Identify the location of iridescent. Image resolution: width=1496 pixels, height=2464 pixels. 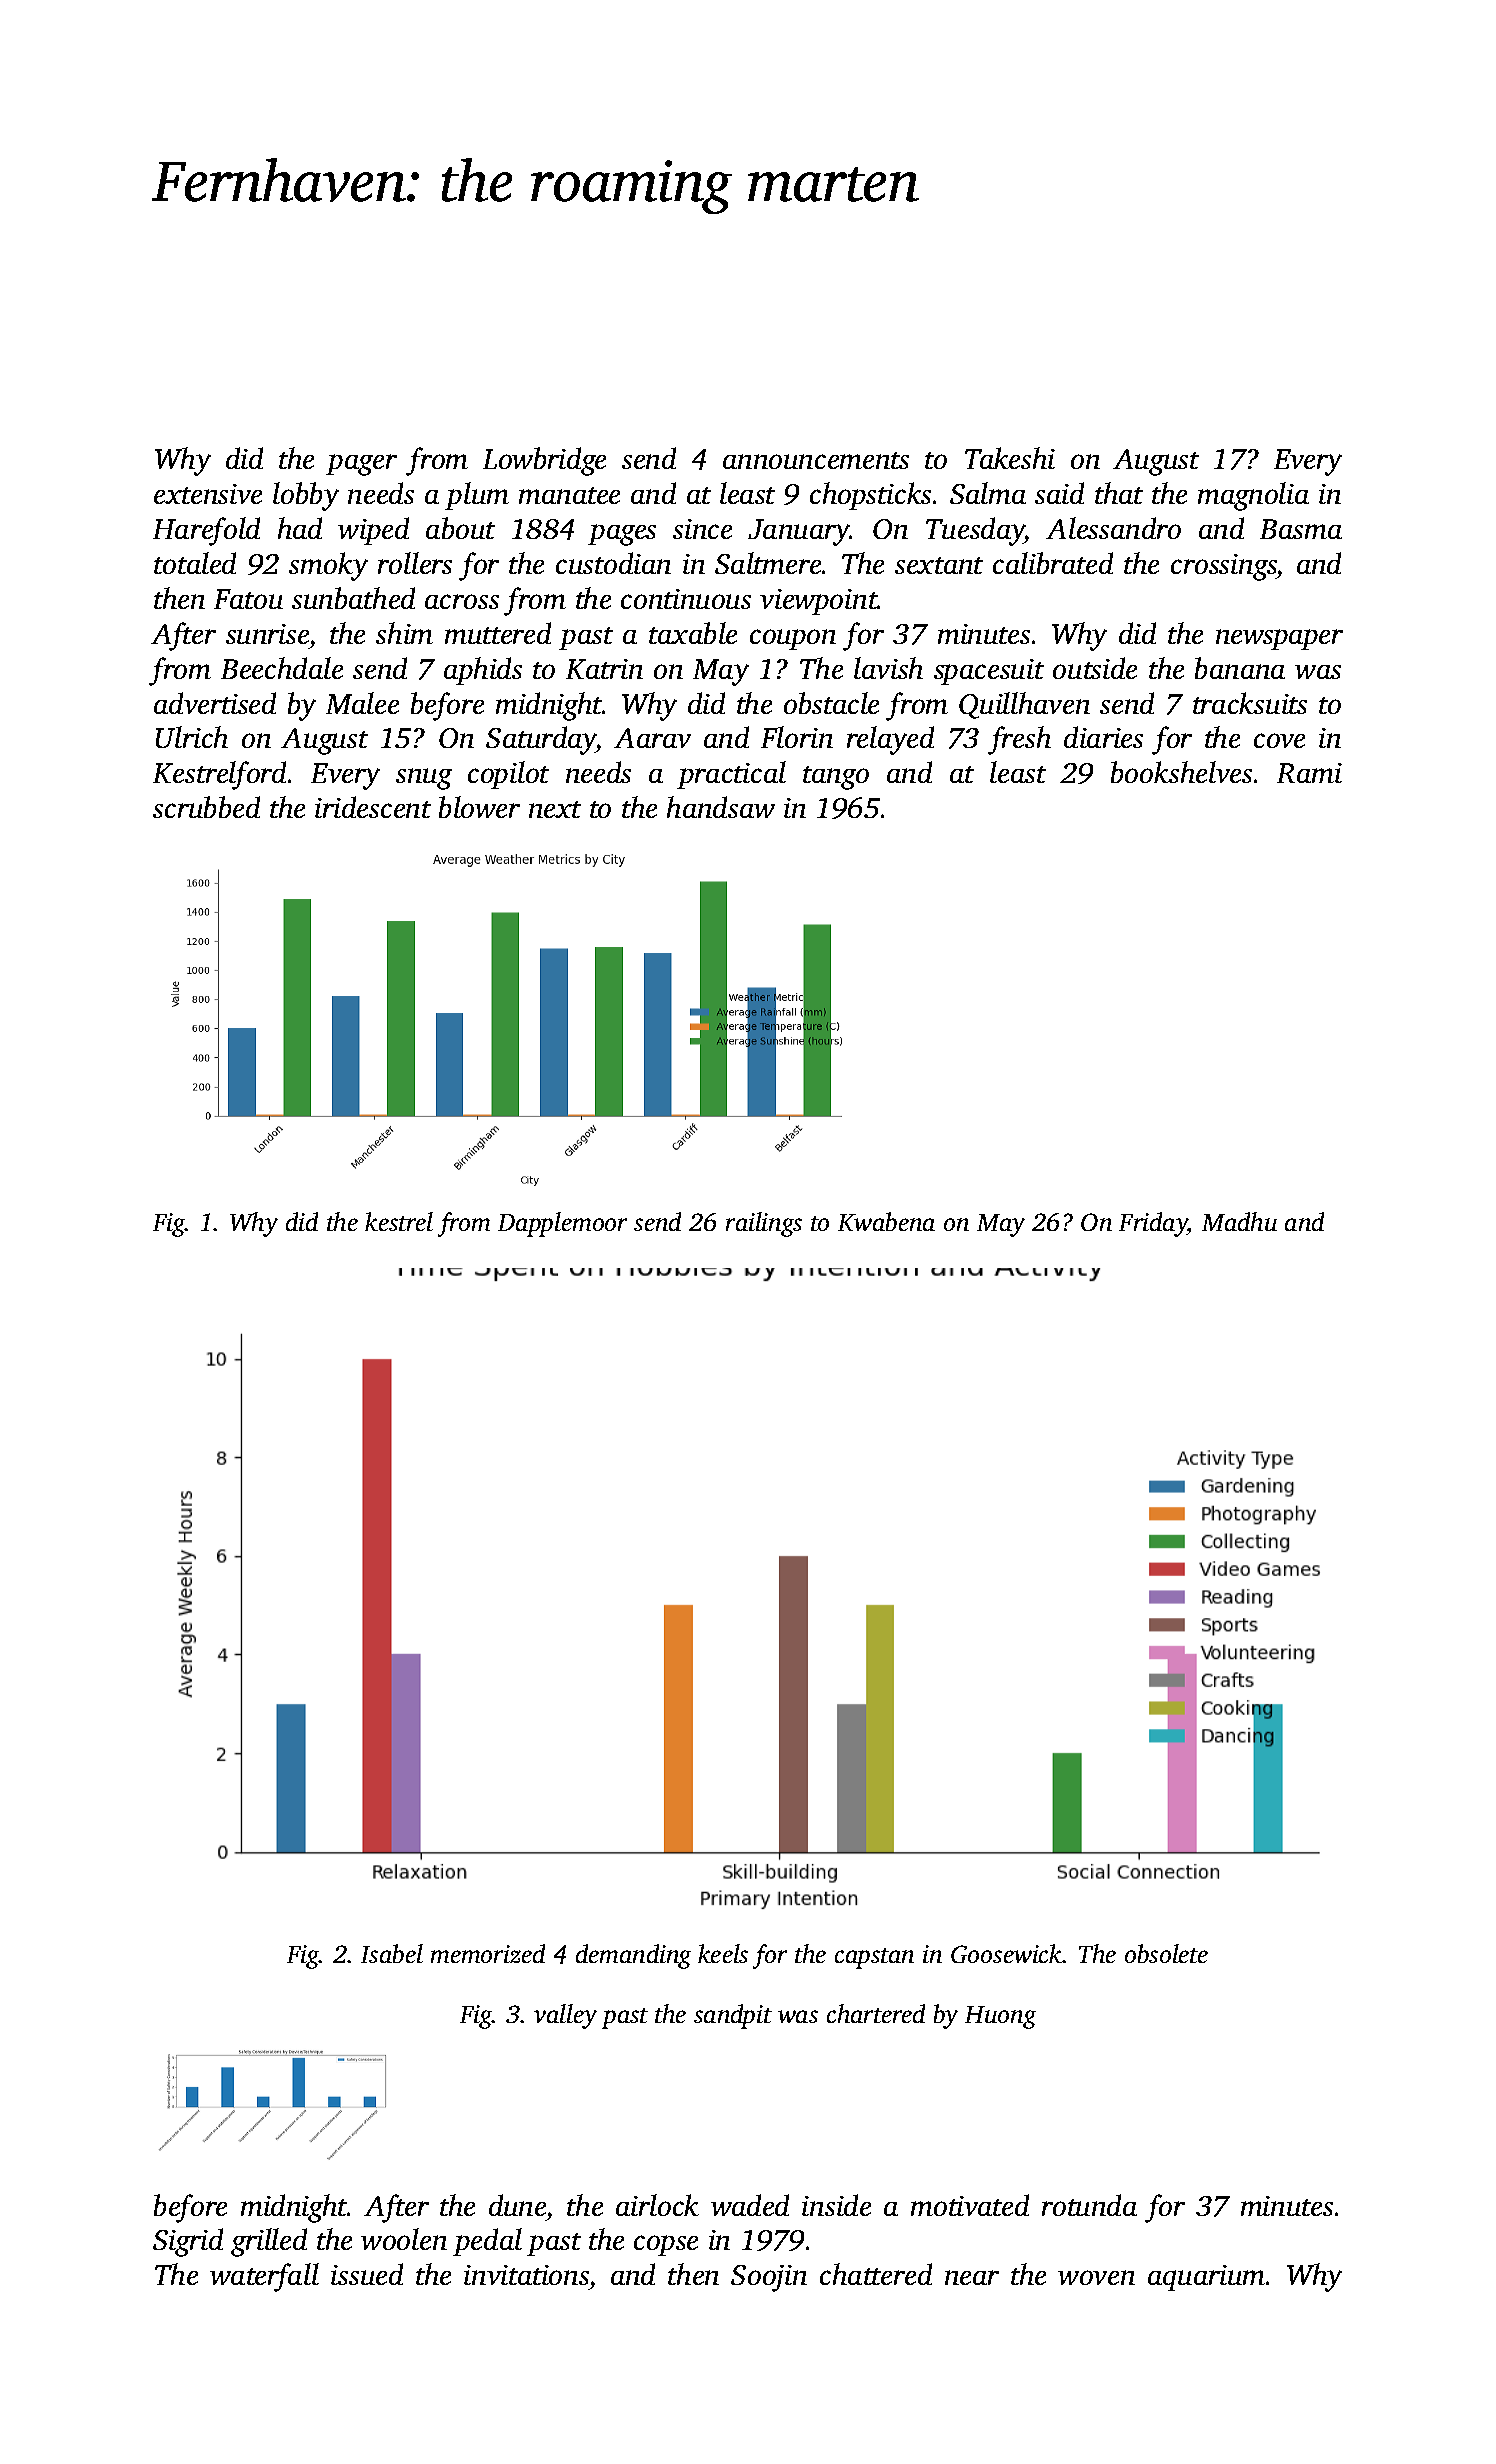
(373, 807).
